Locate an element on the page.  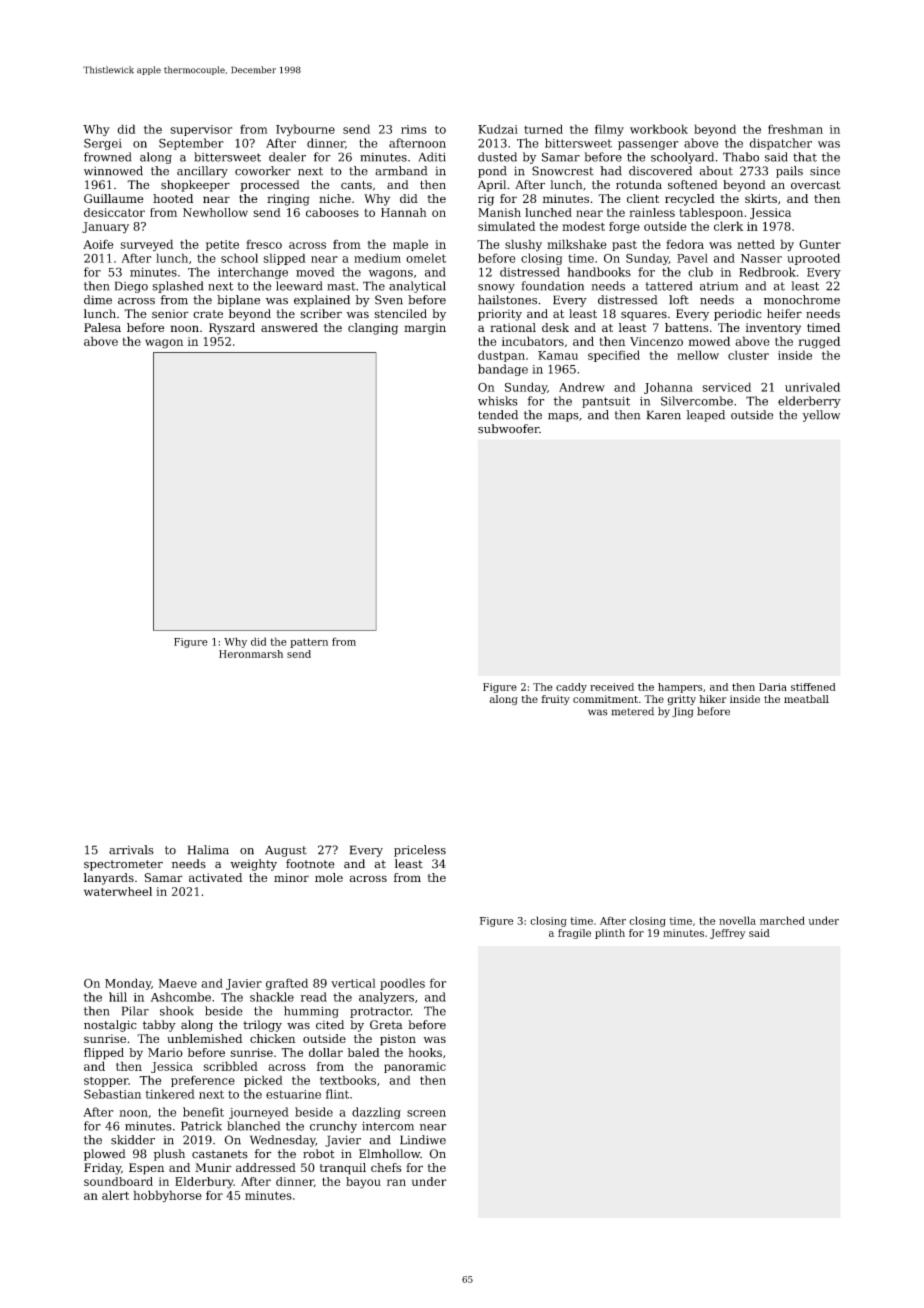
Sergei is located at coordinates (103, 144).
